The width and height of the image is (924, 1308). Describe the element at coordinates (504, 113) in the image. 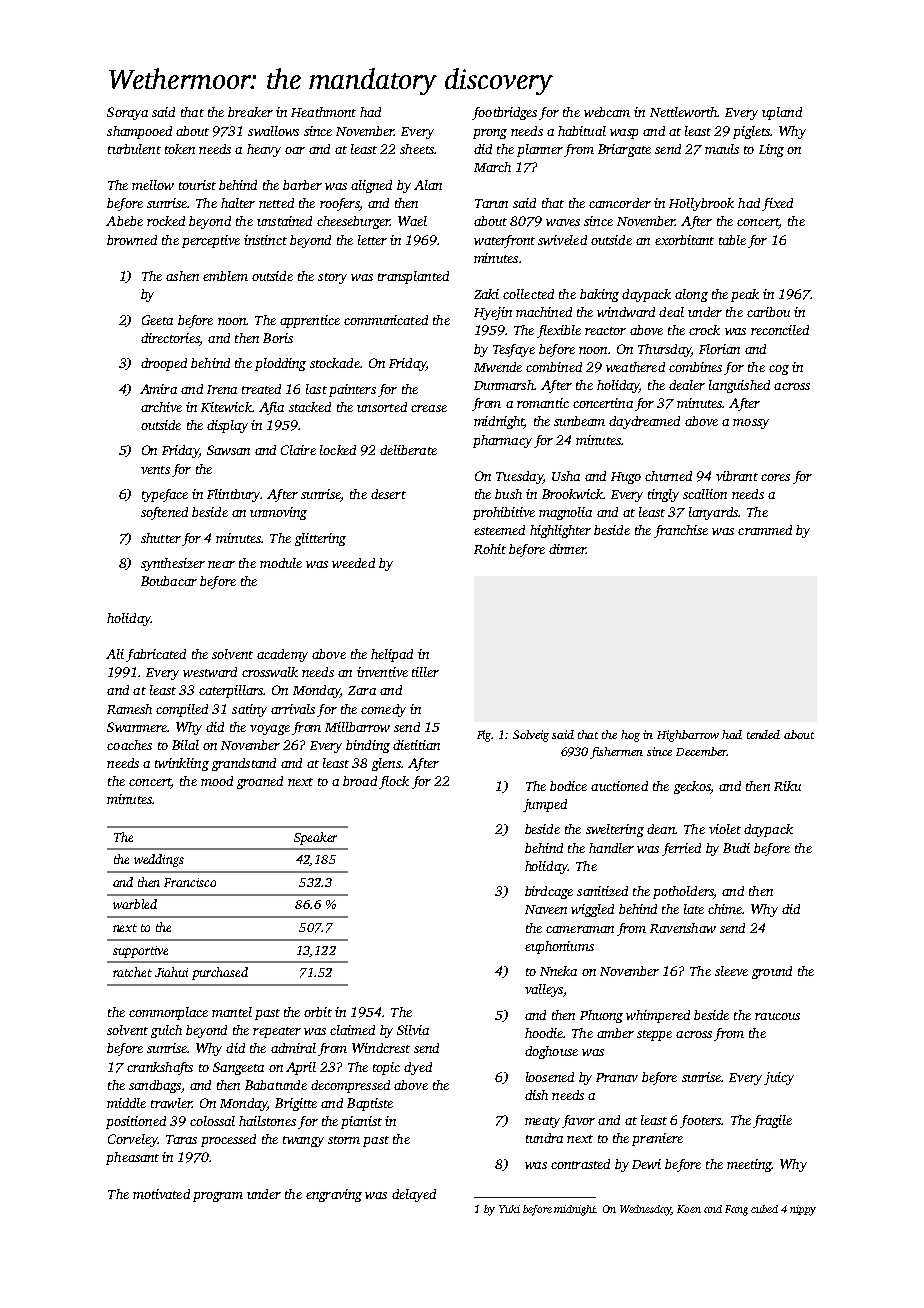

I see `footbridges` at that location.
